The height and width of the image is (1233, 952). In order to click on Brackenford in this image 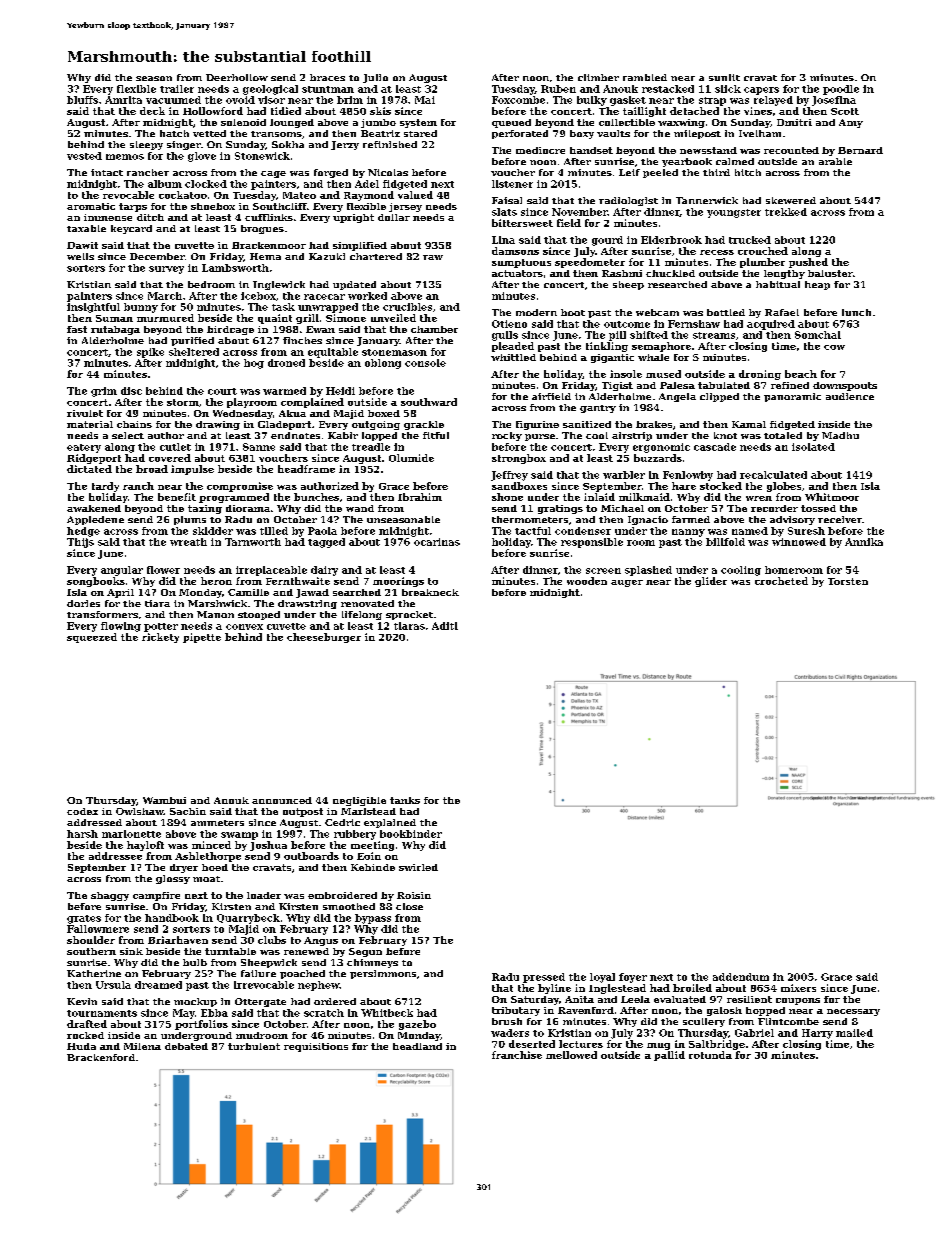, I will do `click(101, 1057)`.
